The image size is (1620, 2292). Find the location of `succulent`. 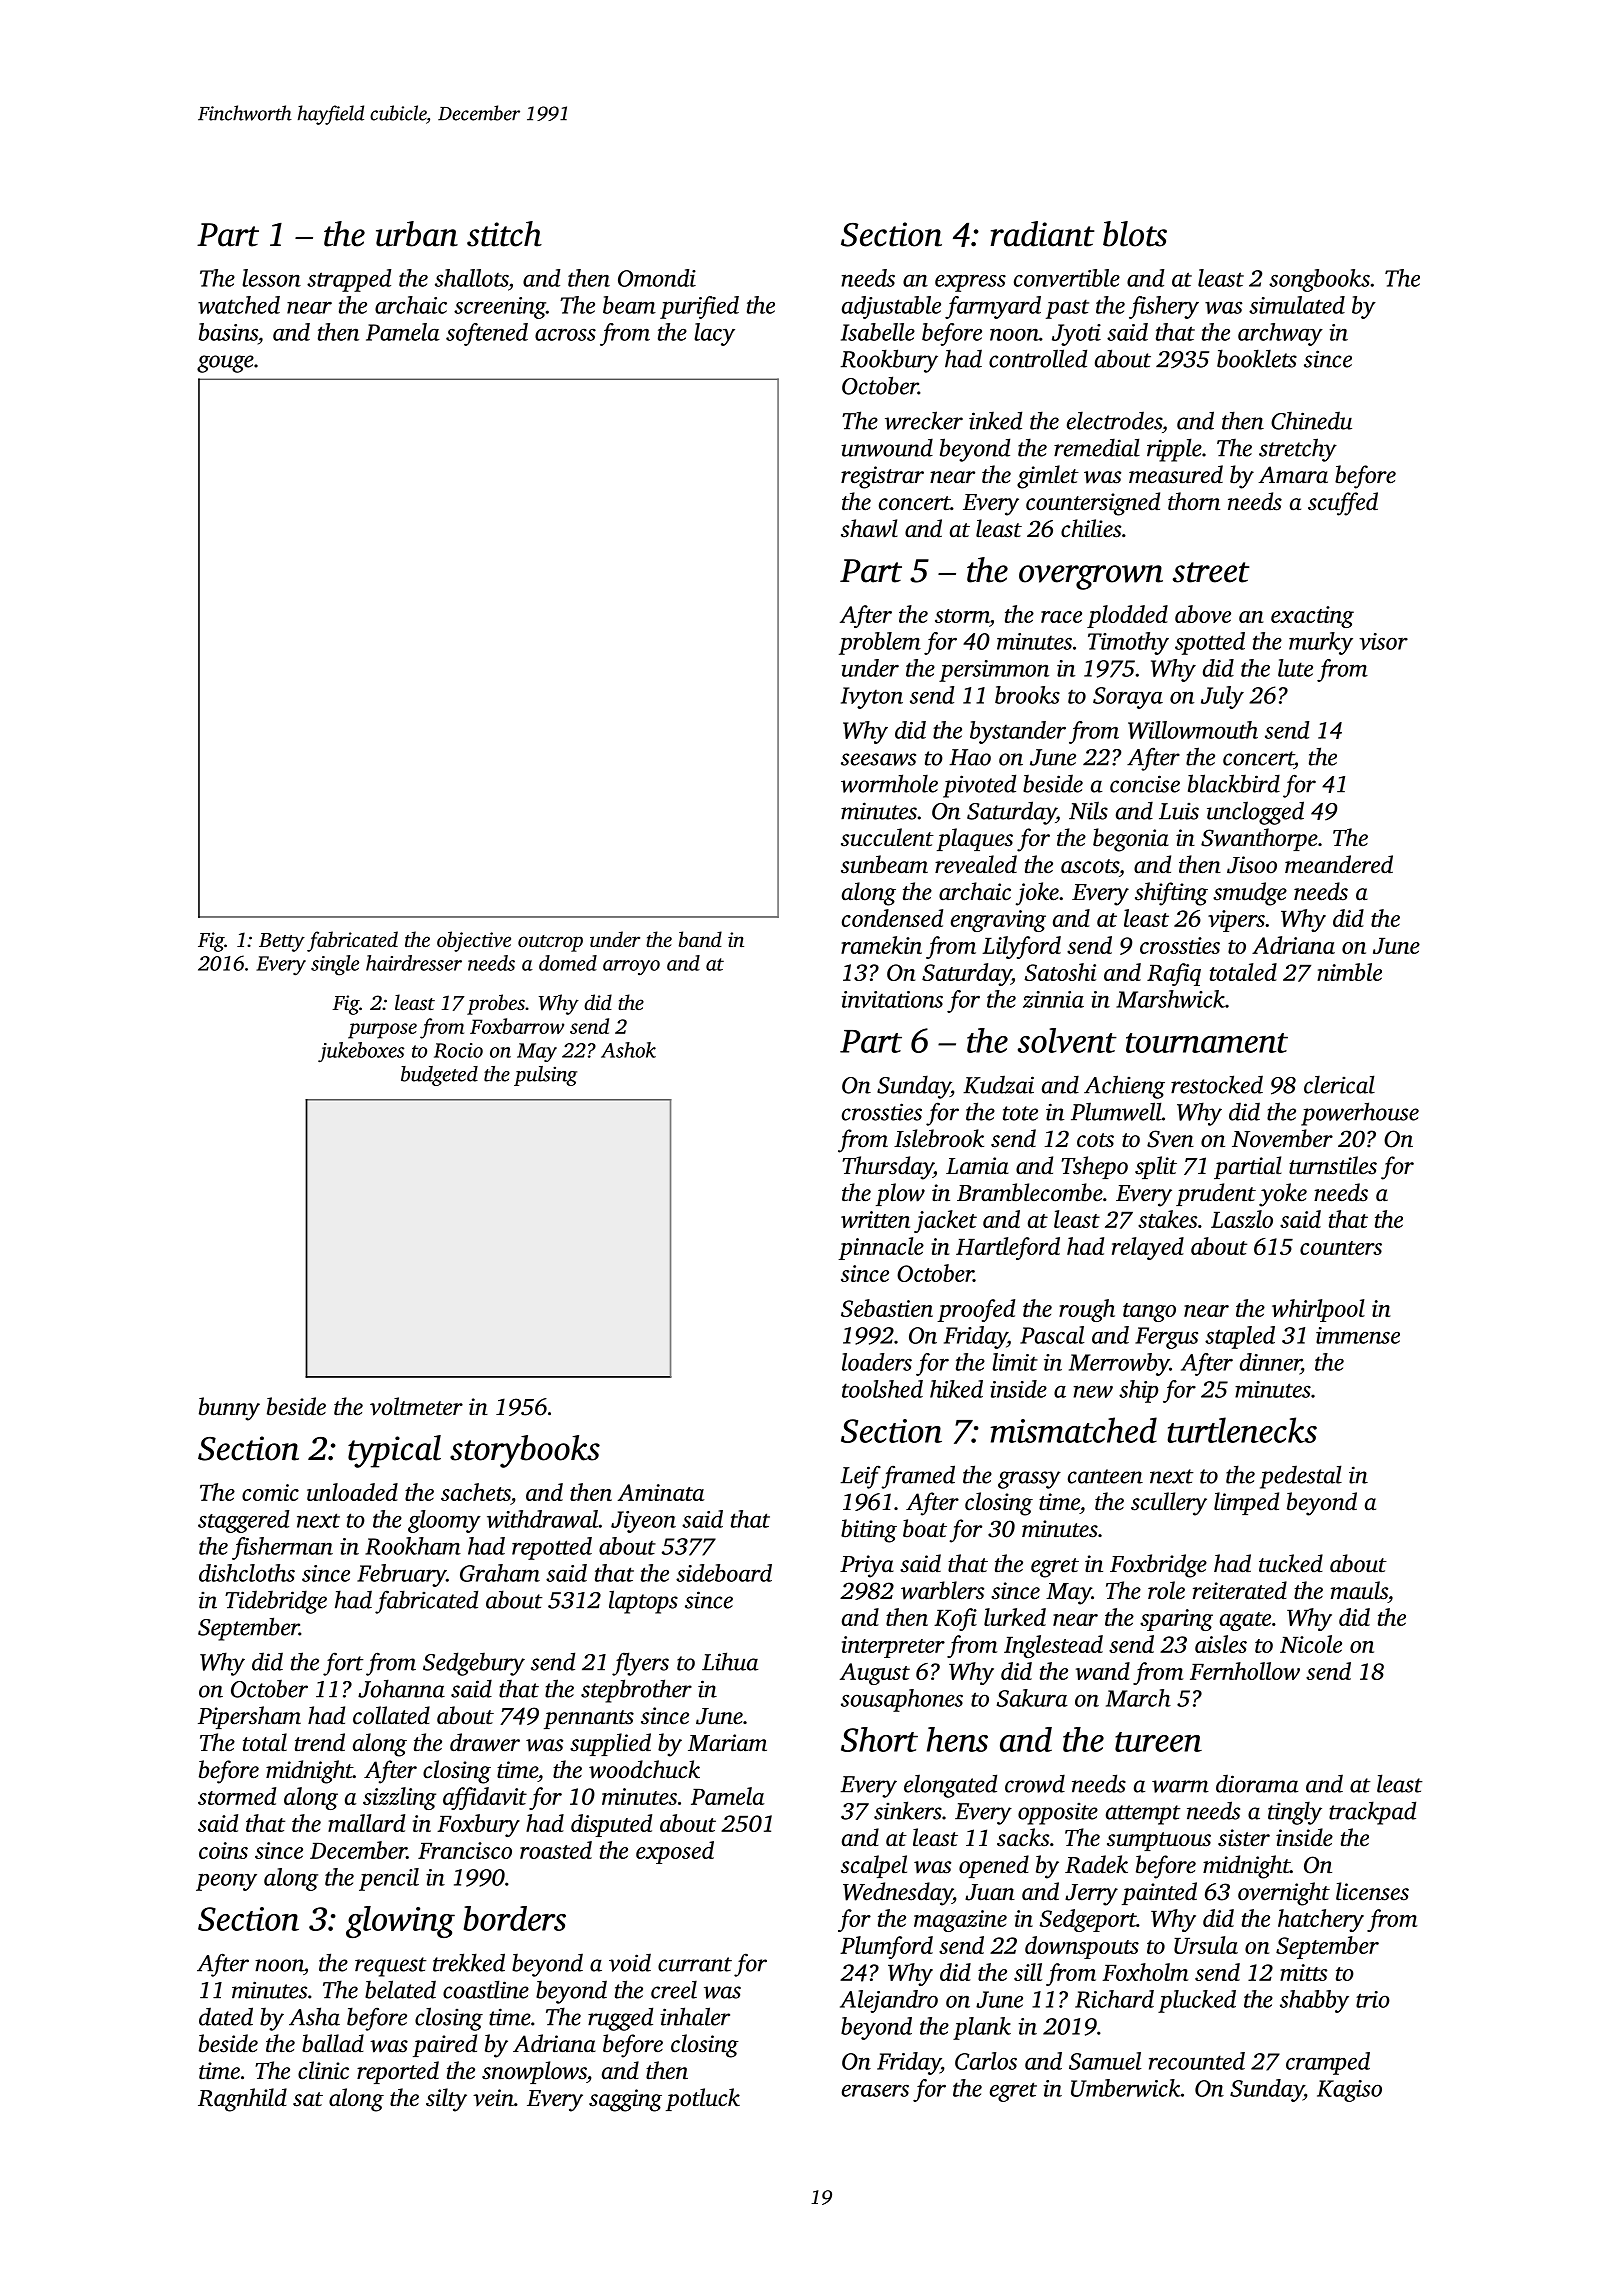

succulent is located at coordinates (887, 837).
